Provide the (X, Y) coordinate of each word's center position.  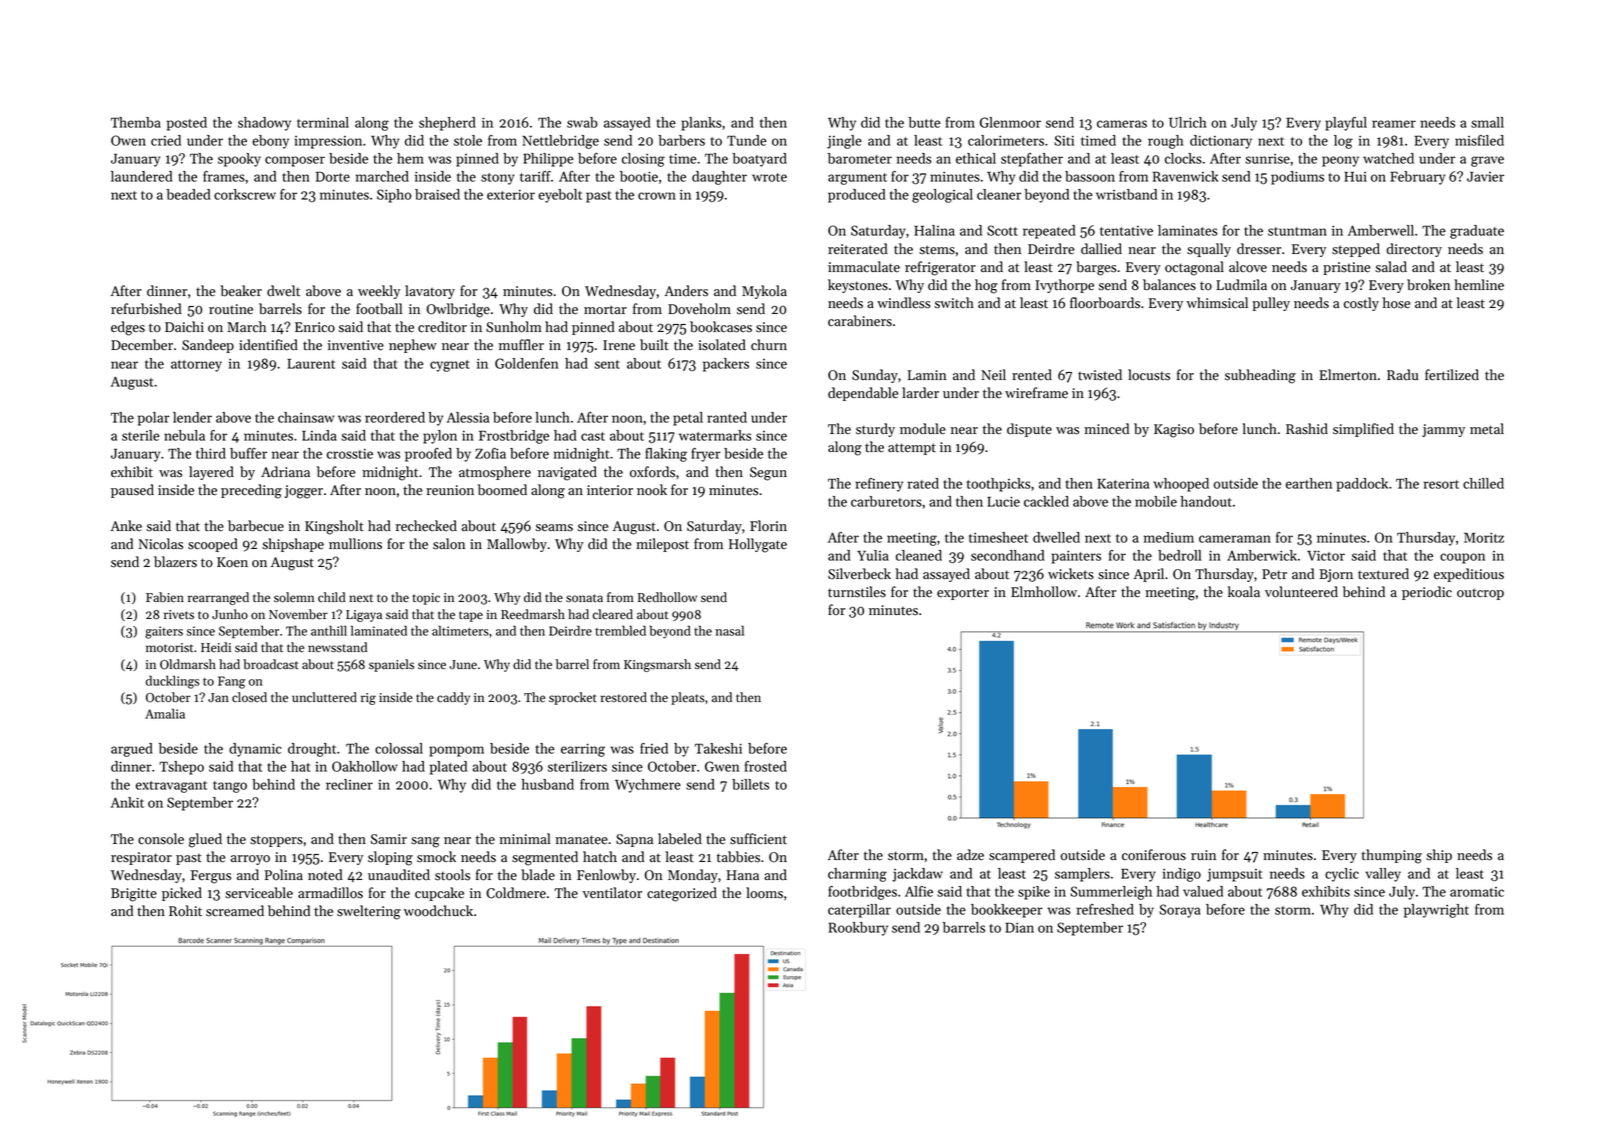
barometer (860, 158)
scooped (213, 545)
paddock (1362, 485)
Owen (128, 140)
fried (654, 748)
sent (607, 364)
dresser (1259, 249)
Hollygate (758, 545)
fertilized (1452, 375)
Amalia (165, 713)
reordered (395, 417)
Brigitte (134, 895)
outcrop (1480, 594)
